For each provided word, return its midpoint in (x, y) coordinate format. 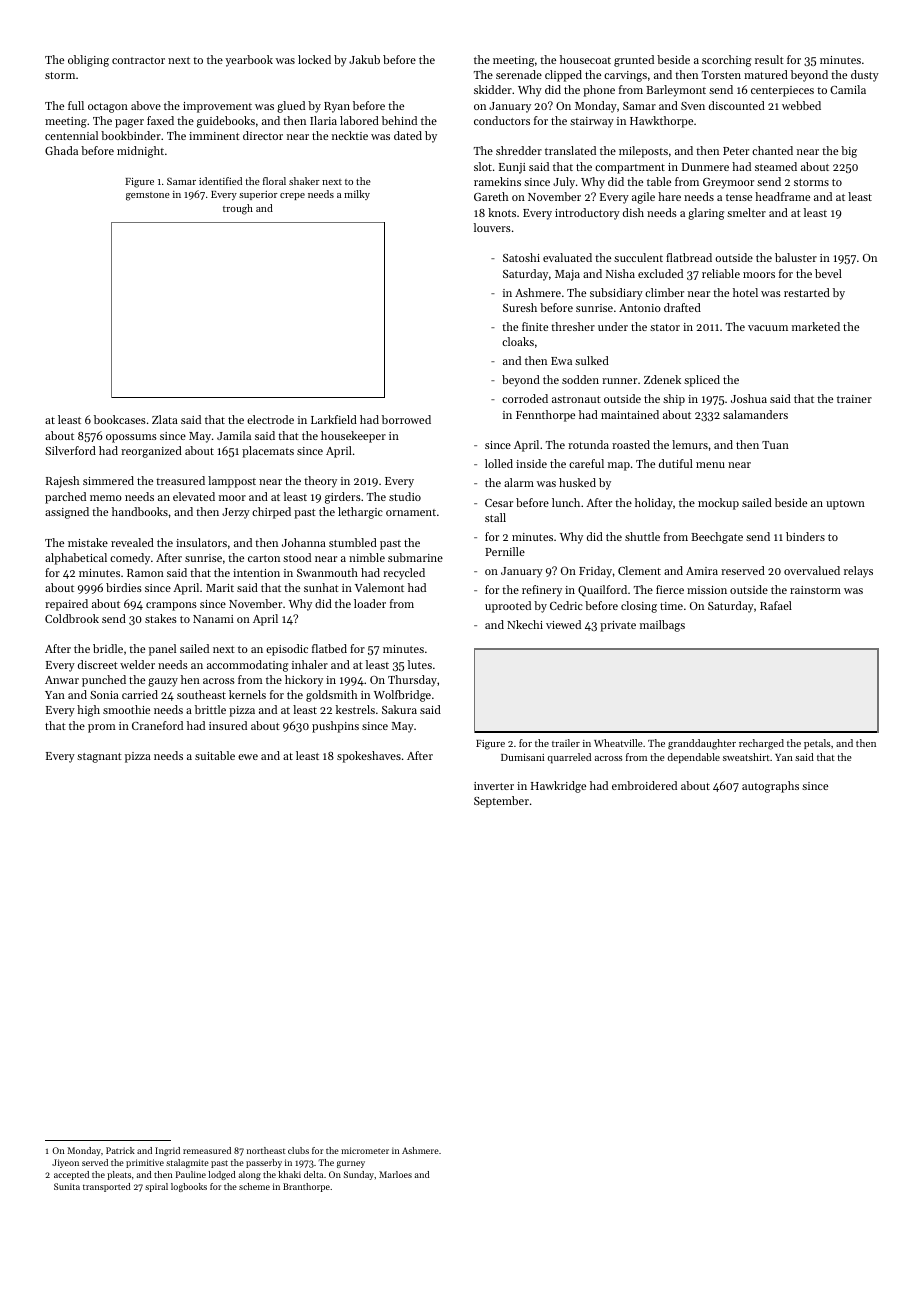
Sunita (67, 1186)
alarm (519, 482)
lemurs (690, 444)
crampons (171, 606)
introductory (587, 214)
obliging (88, 61)
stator (665, 327)
